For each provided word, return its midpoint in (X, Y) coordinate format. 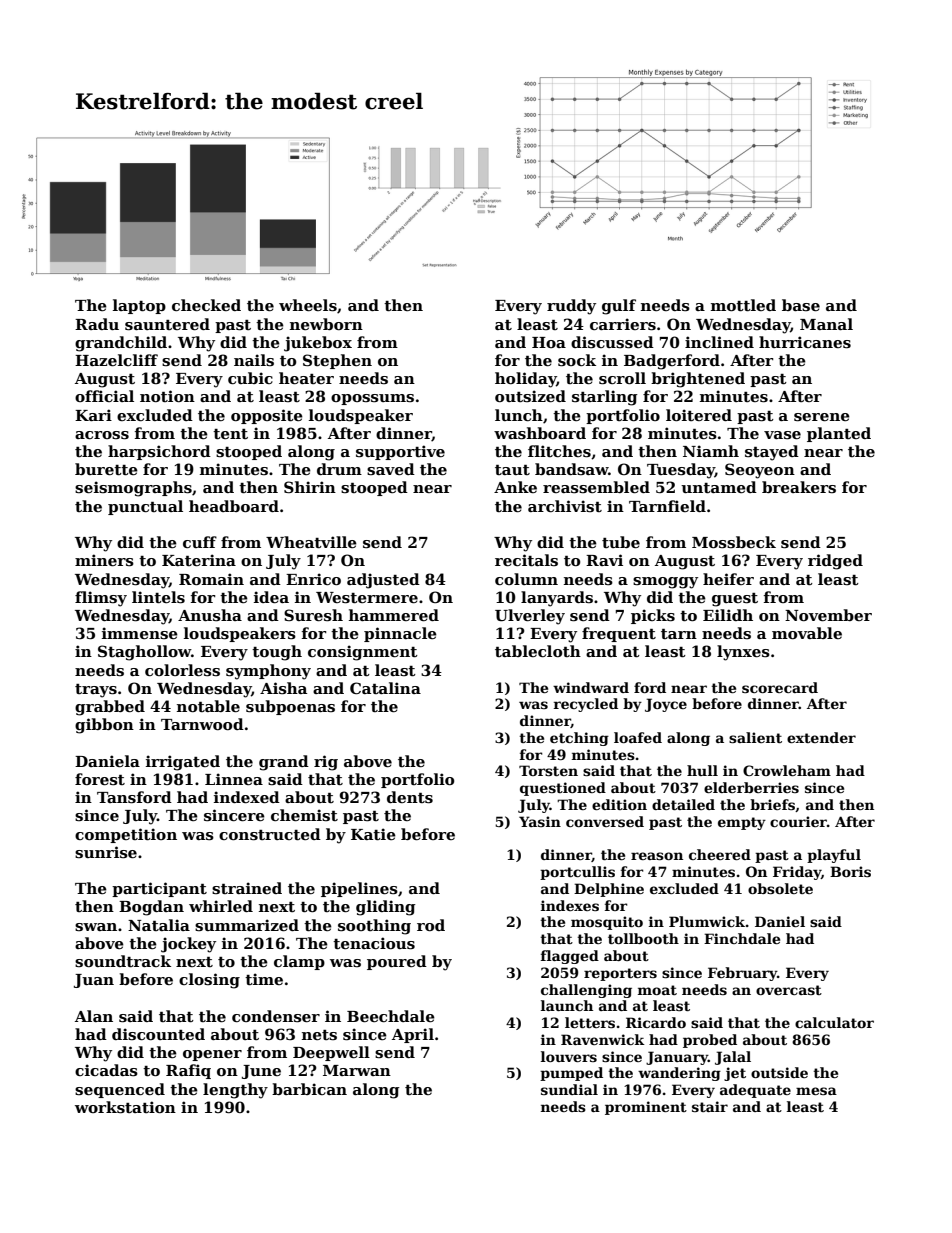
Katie (373, 834)
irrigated (183, 763)
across (102, 435)
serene (822, 417)
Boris (850, 871)
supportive (400, 452)
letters (590, 1022)
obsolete (780, 888)
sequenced (120, 1090)
